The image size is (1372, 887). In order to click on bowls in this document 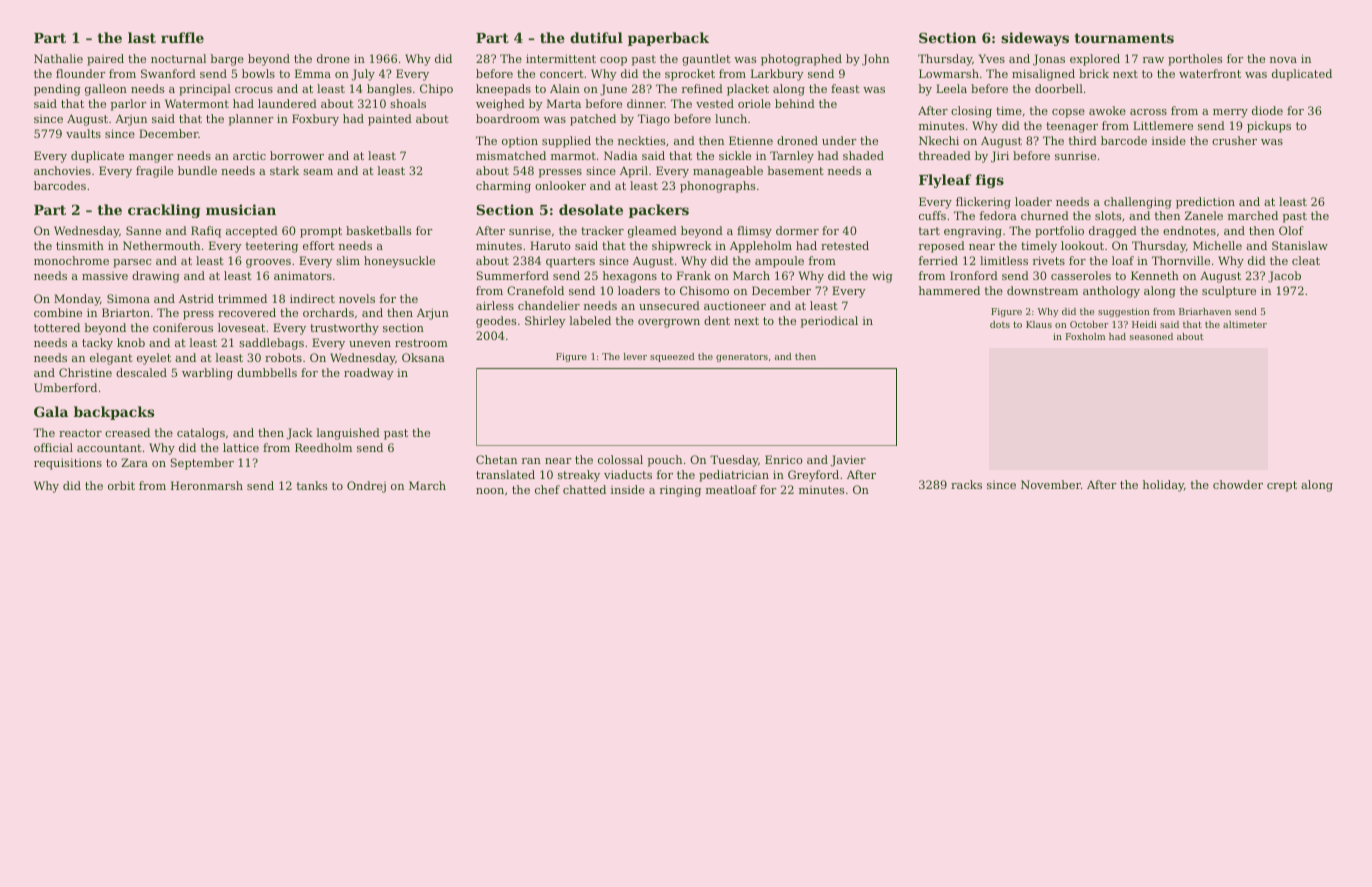, I will do `click(258, 73)`.
